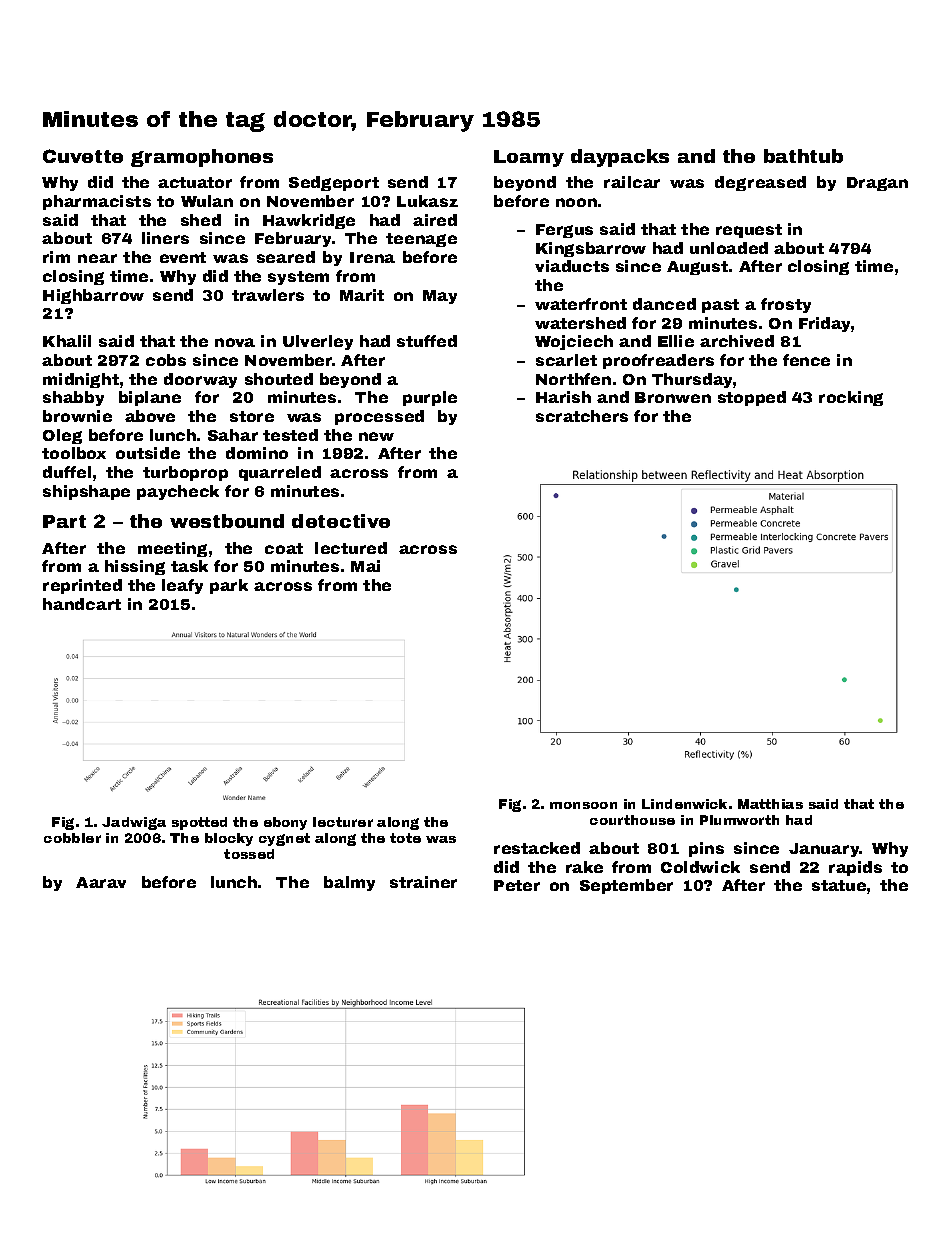 This screenshot has width=952, height=1233. What do you see at coordinates (803, 156) in the screenshot?
I see `bathtub` at bounding box center [803, 156].
